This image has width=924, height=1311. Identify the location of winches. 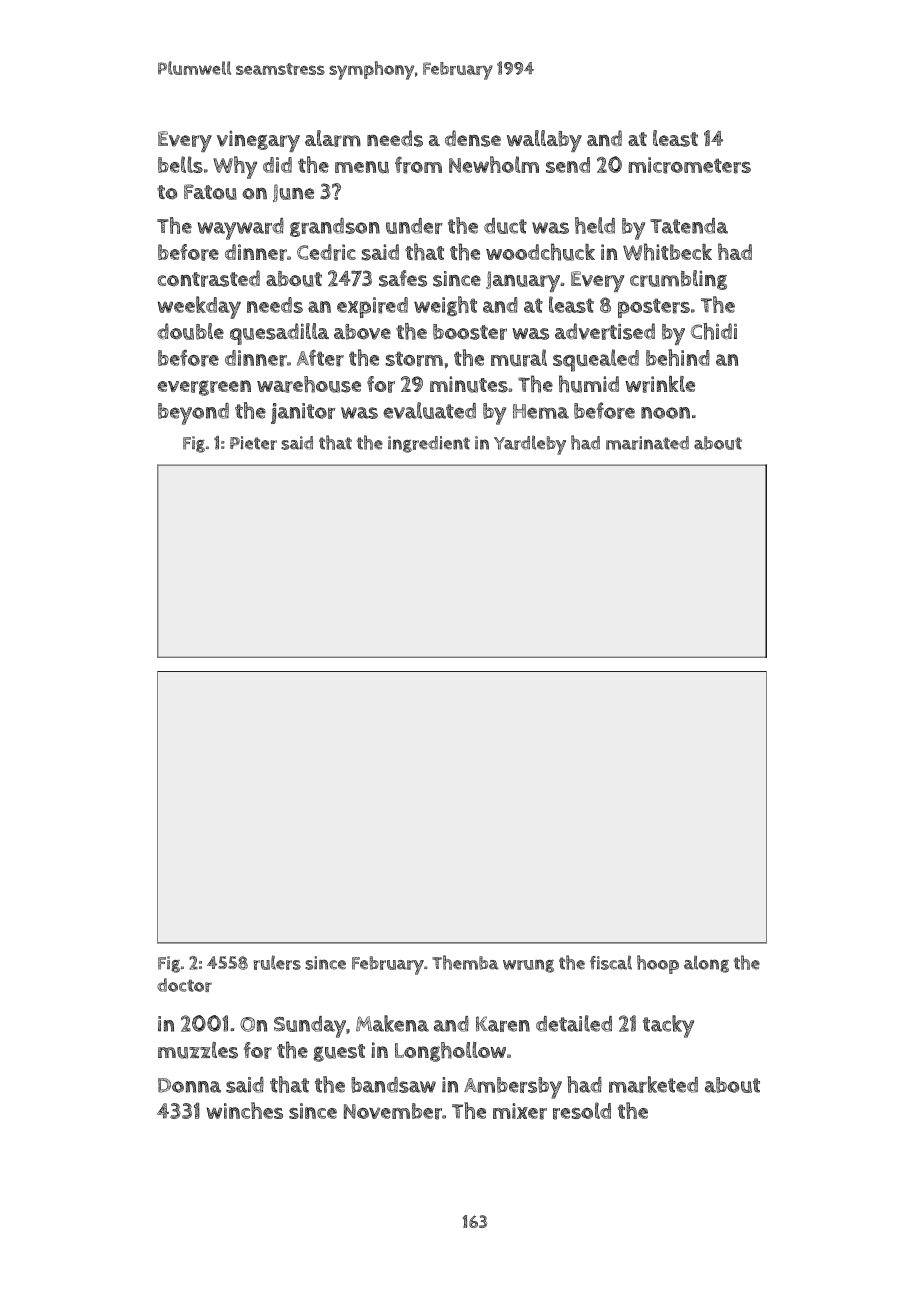
(245, 1110).
